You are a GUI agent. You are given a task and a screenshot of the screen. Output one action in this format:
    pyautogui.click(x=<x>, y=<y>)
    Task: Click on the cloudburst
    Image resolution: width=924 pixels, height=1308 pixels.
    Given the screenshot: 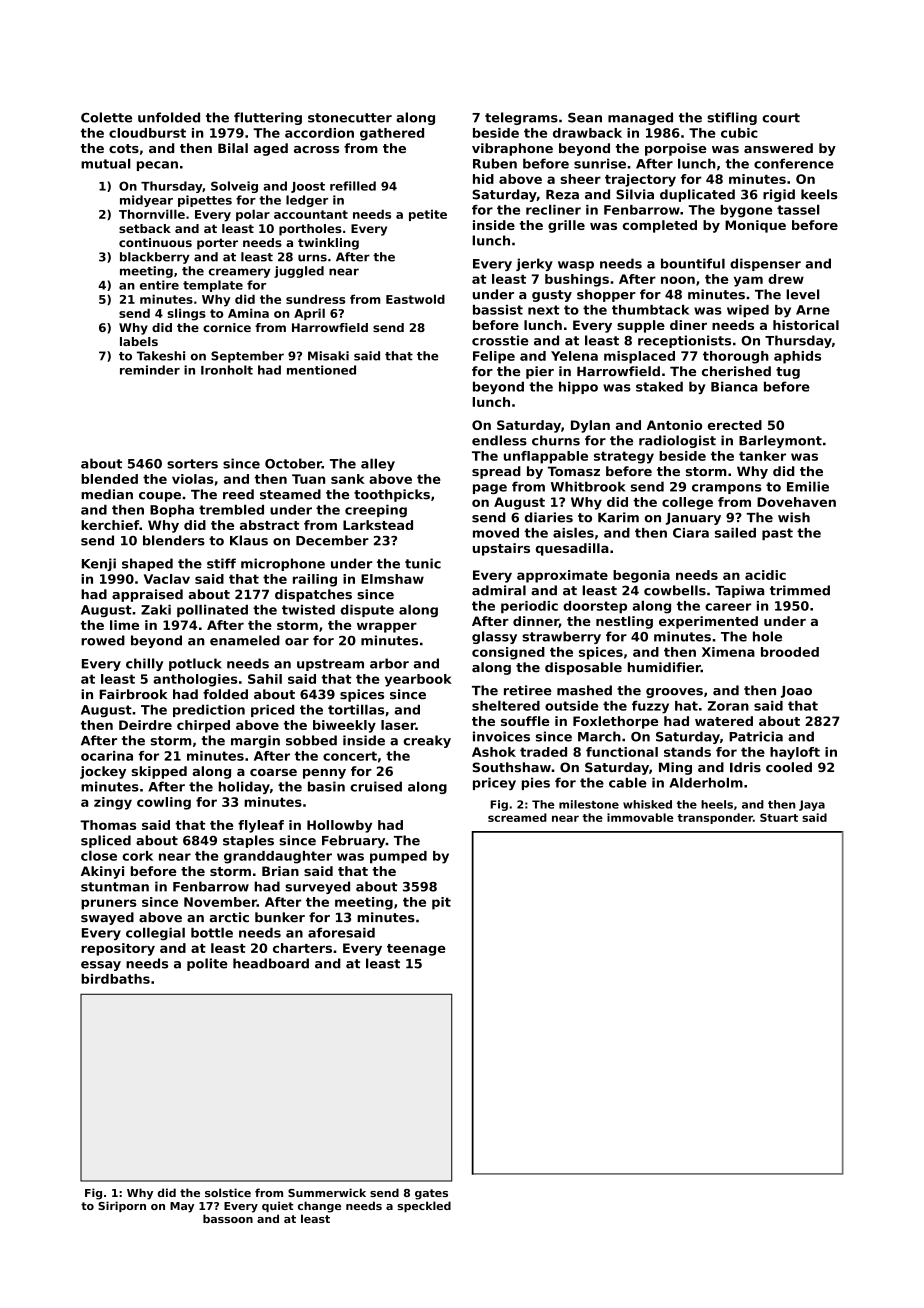 What is the action you would take?
    pyautogui.click(x=147, y=133)
